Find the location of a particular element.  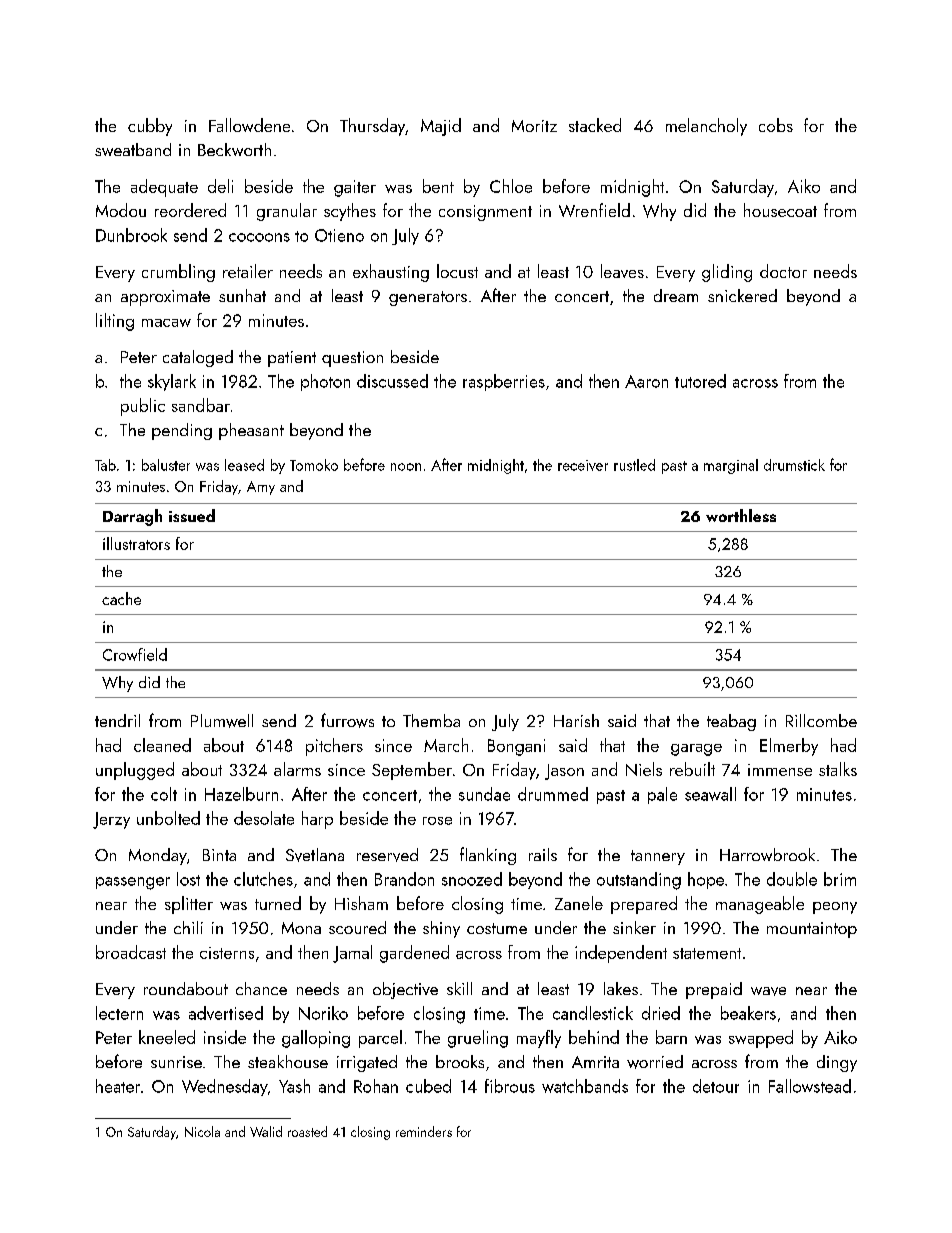

leased is located at coordinates (244, 465).
